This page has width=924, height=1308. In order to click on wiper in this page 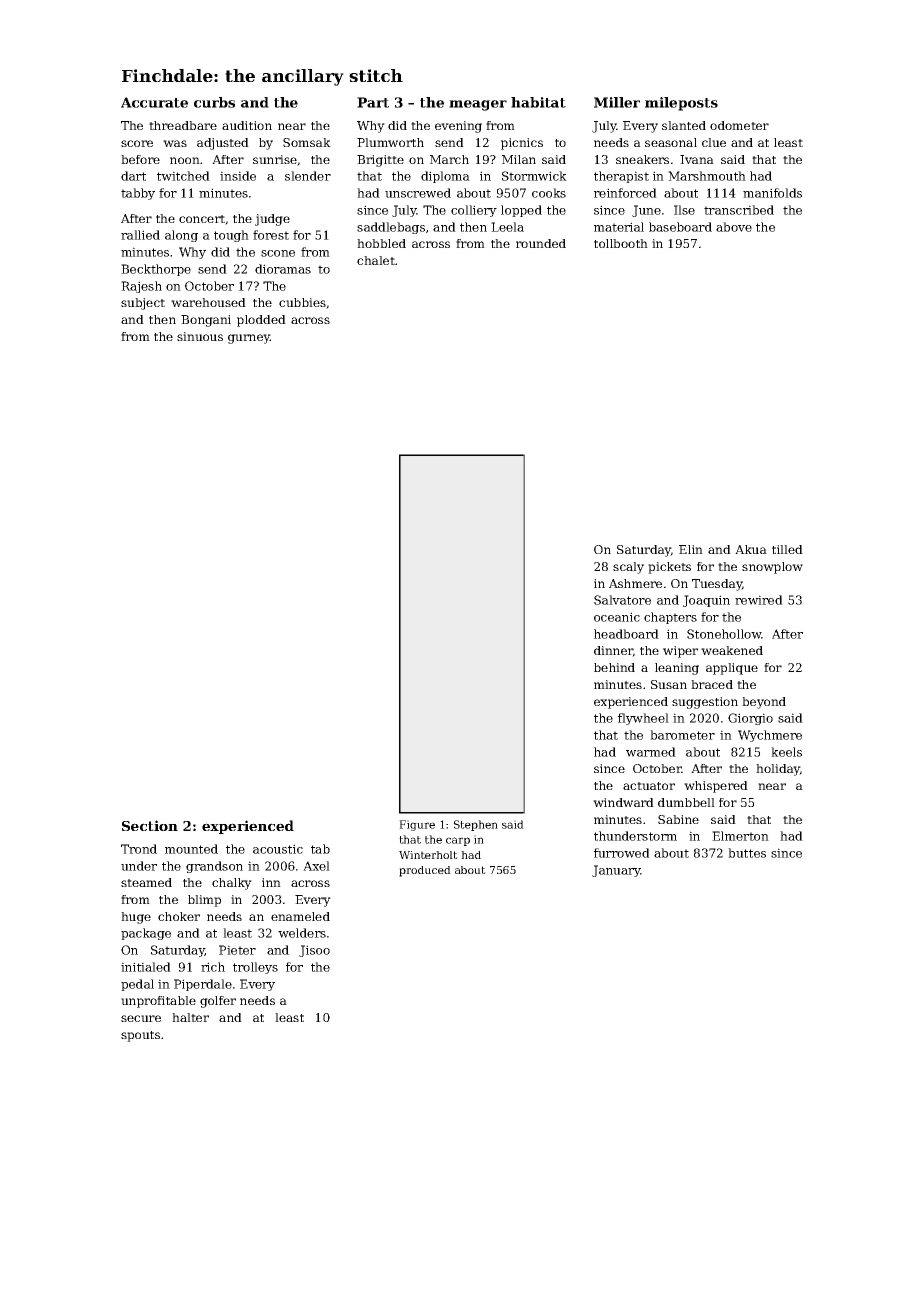, I will do `click(680, 652)`.
